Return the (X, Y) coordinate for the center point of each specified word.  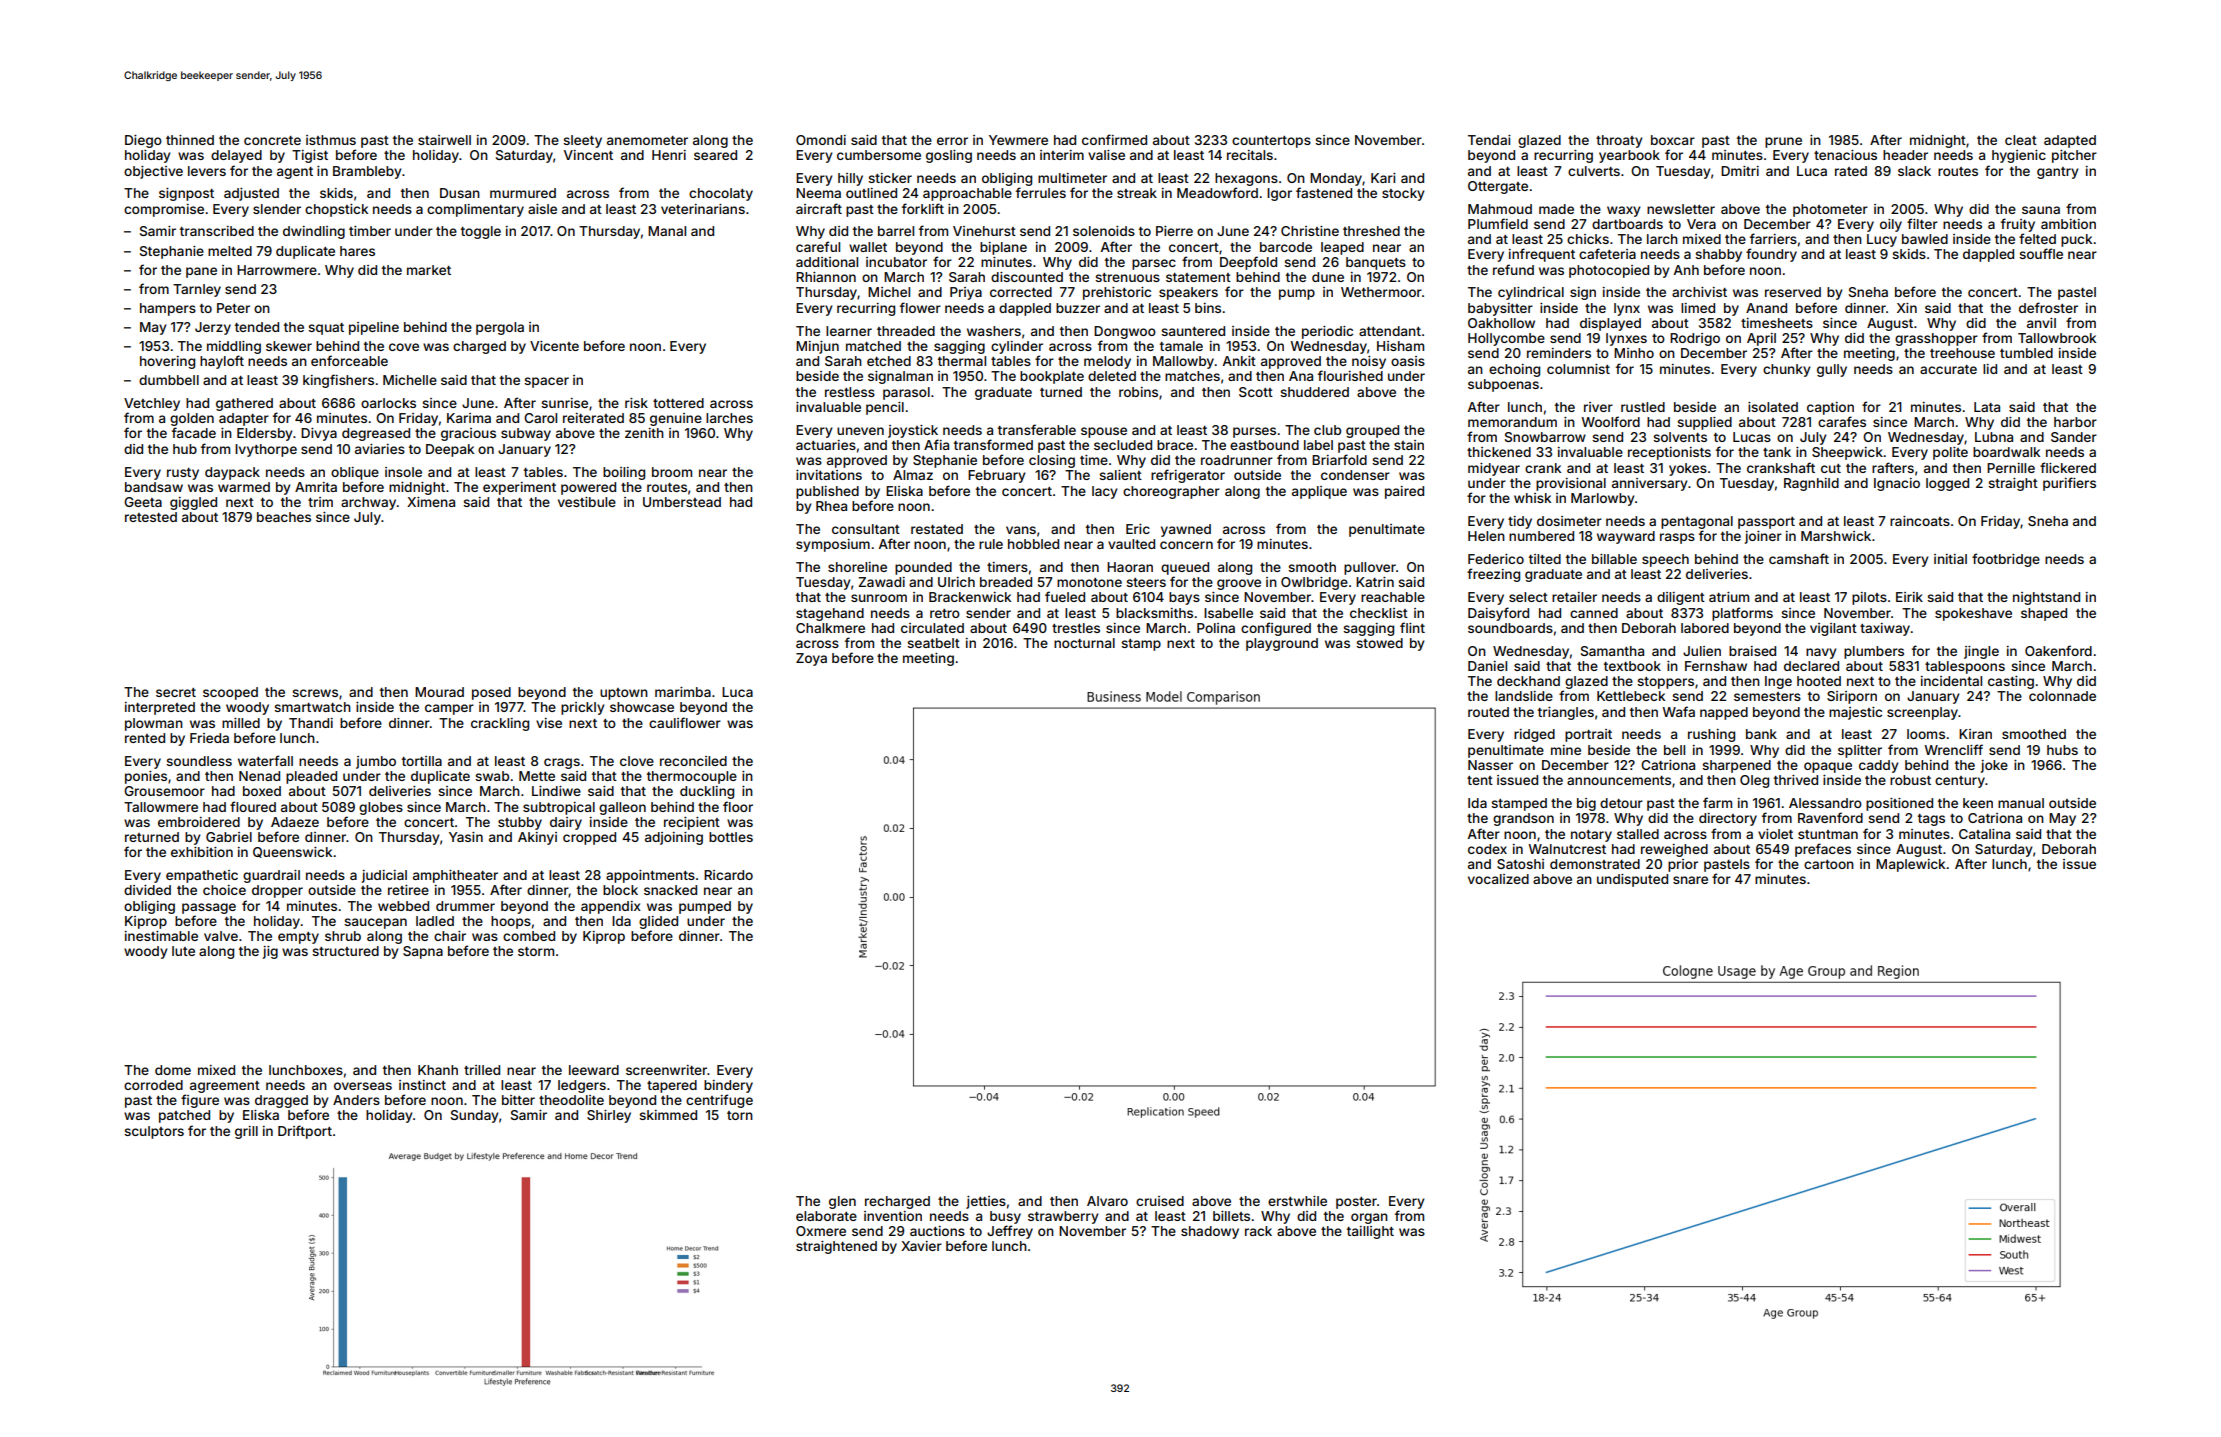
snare (1690, 880)
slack (1914, 171)
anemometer (647, 140)
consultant (866, 529)
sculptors (154, 1132)
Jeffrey (1010, 1232)
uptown (624, 694)
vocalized (1498, 879)
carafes (1842, 421)
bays (1184, 598)
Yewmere (1018, 140)
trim (320, 502)
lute (183, 951)
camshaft (1799, 558)
